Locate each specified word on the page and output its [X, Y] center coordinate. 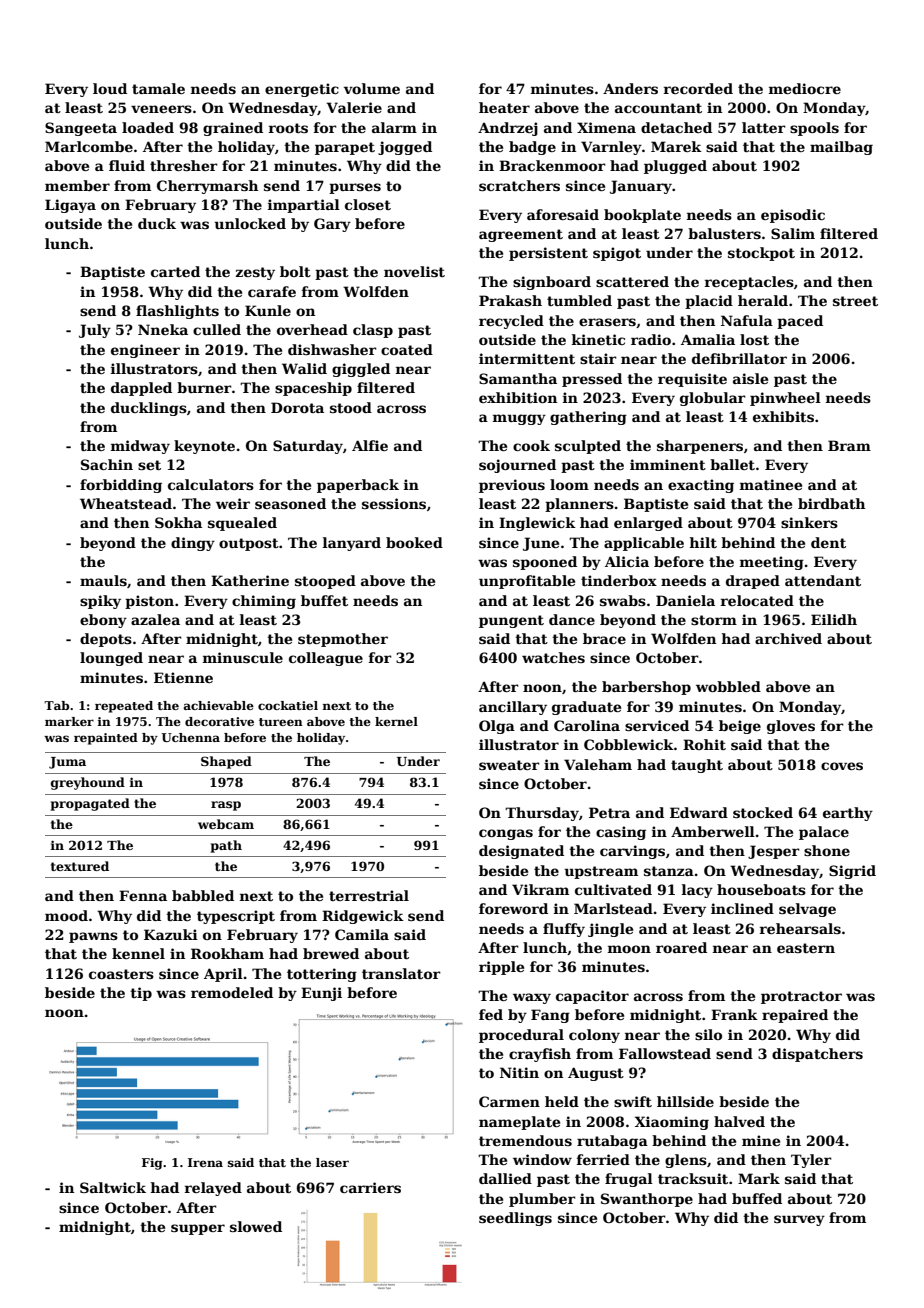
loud [110, 88]
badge [532, 148]
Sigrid [852, 872]
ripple [501, 968]
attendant [823, 580]
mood [66, 915]
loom [569, 484]
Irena [205, 1162]
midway [140, 447]
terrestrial [369, 895]
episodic [793, 216]
